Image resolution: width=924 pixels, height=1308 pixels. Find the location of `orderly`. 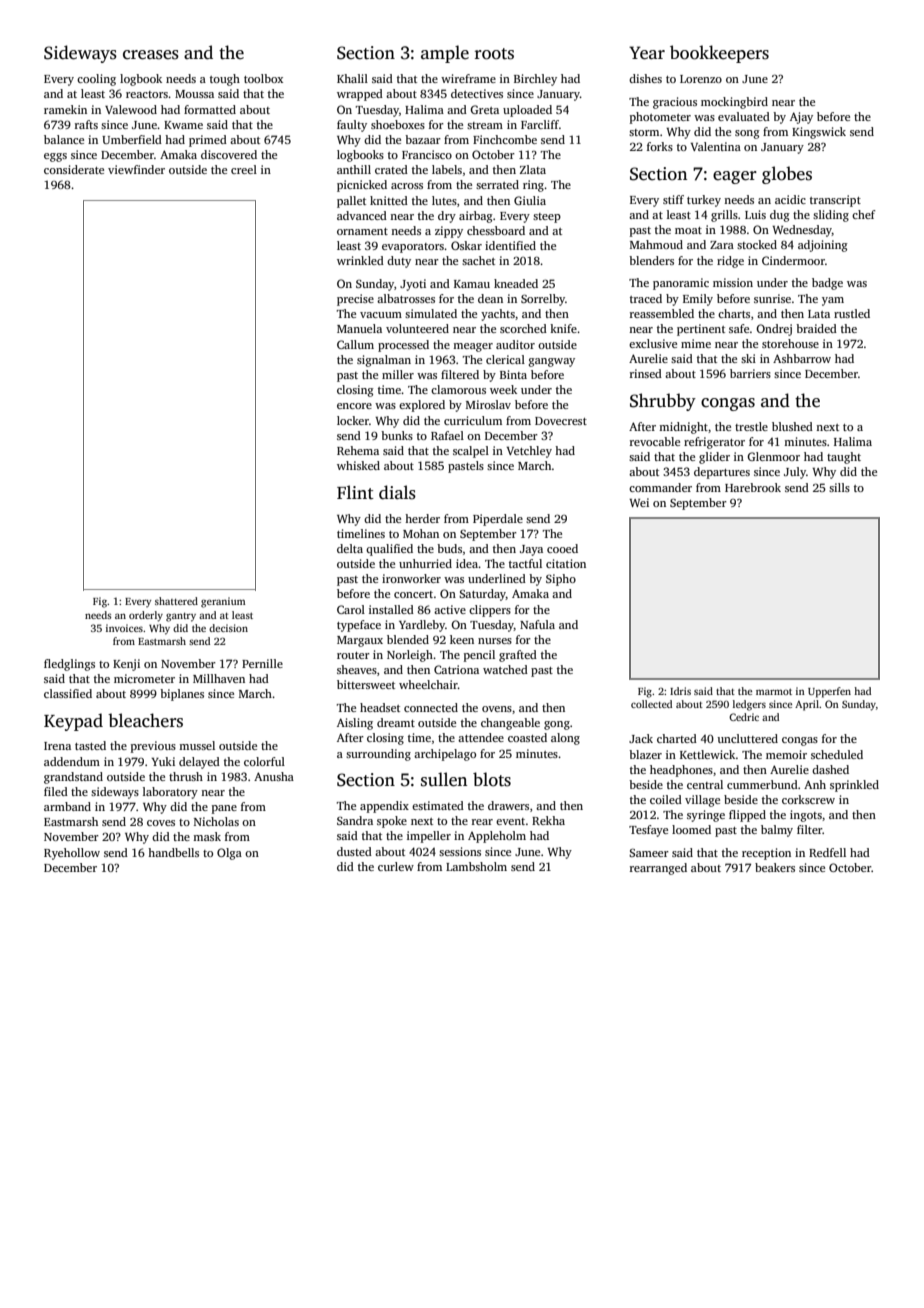

orderly is located at coordinates (146, 616).
